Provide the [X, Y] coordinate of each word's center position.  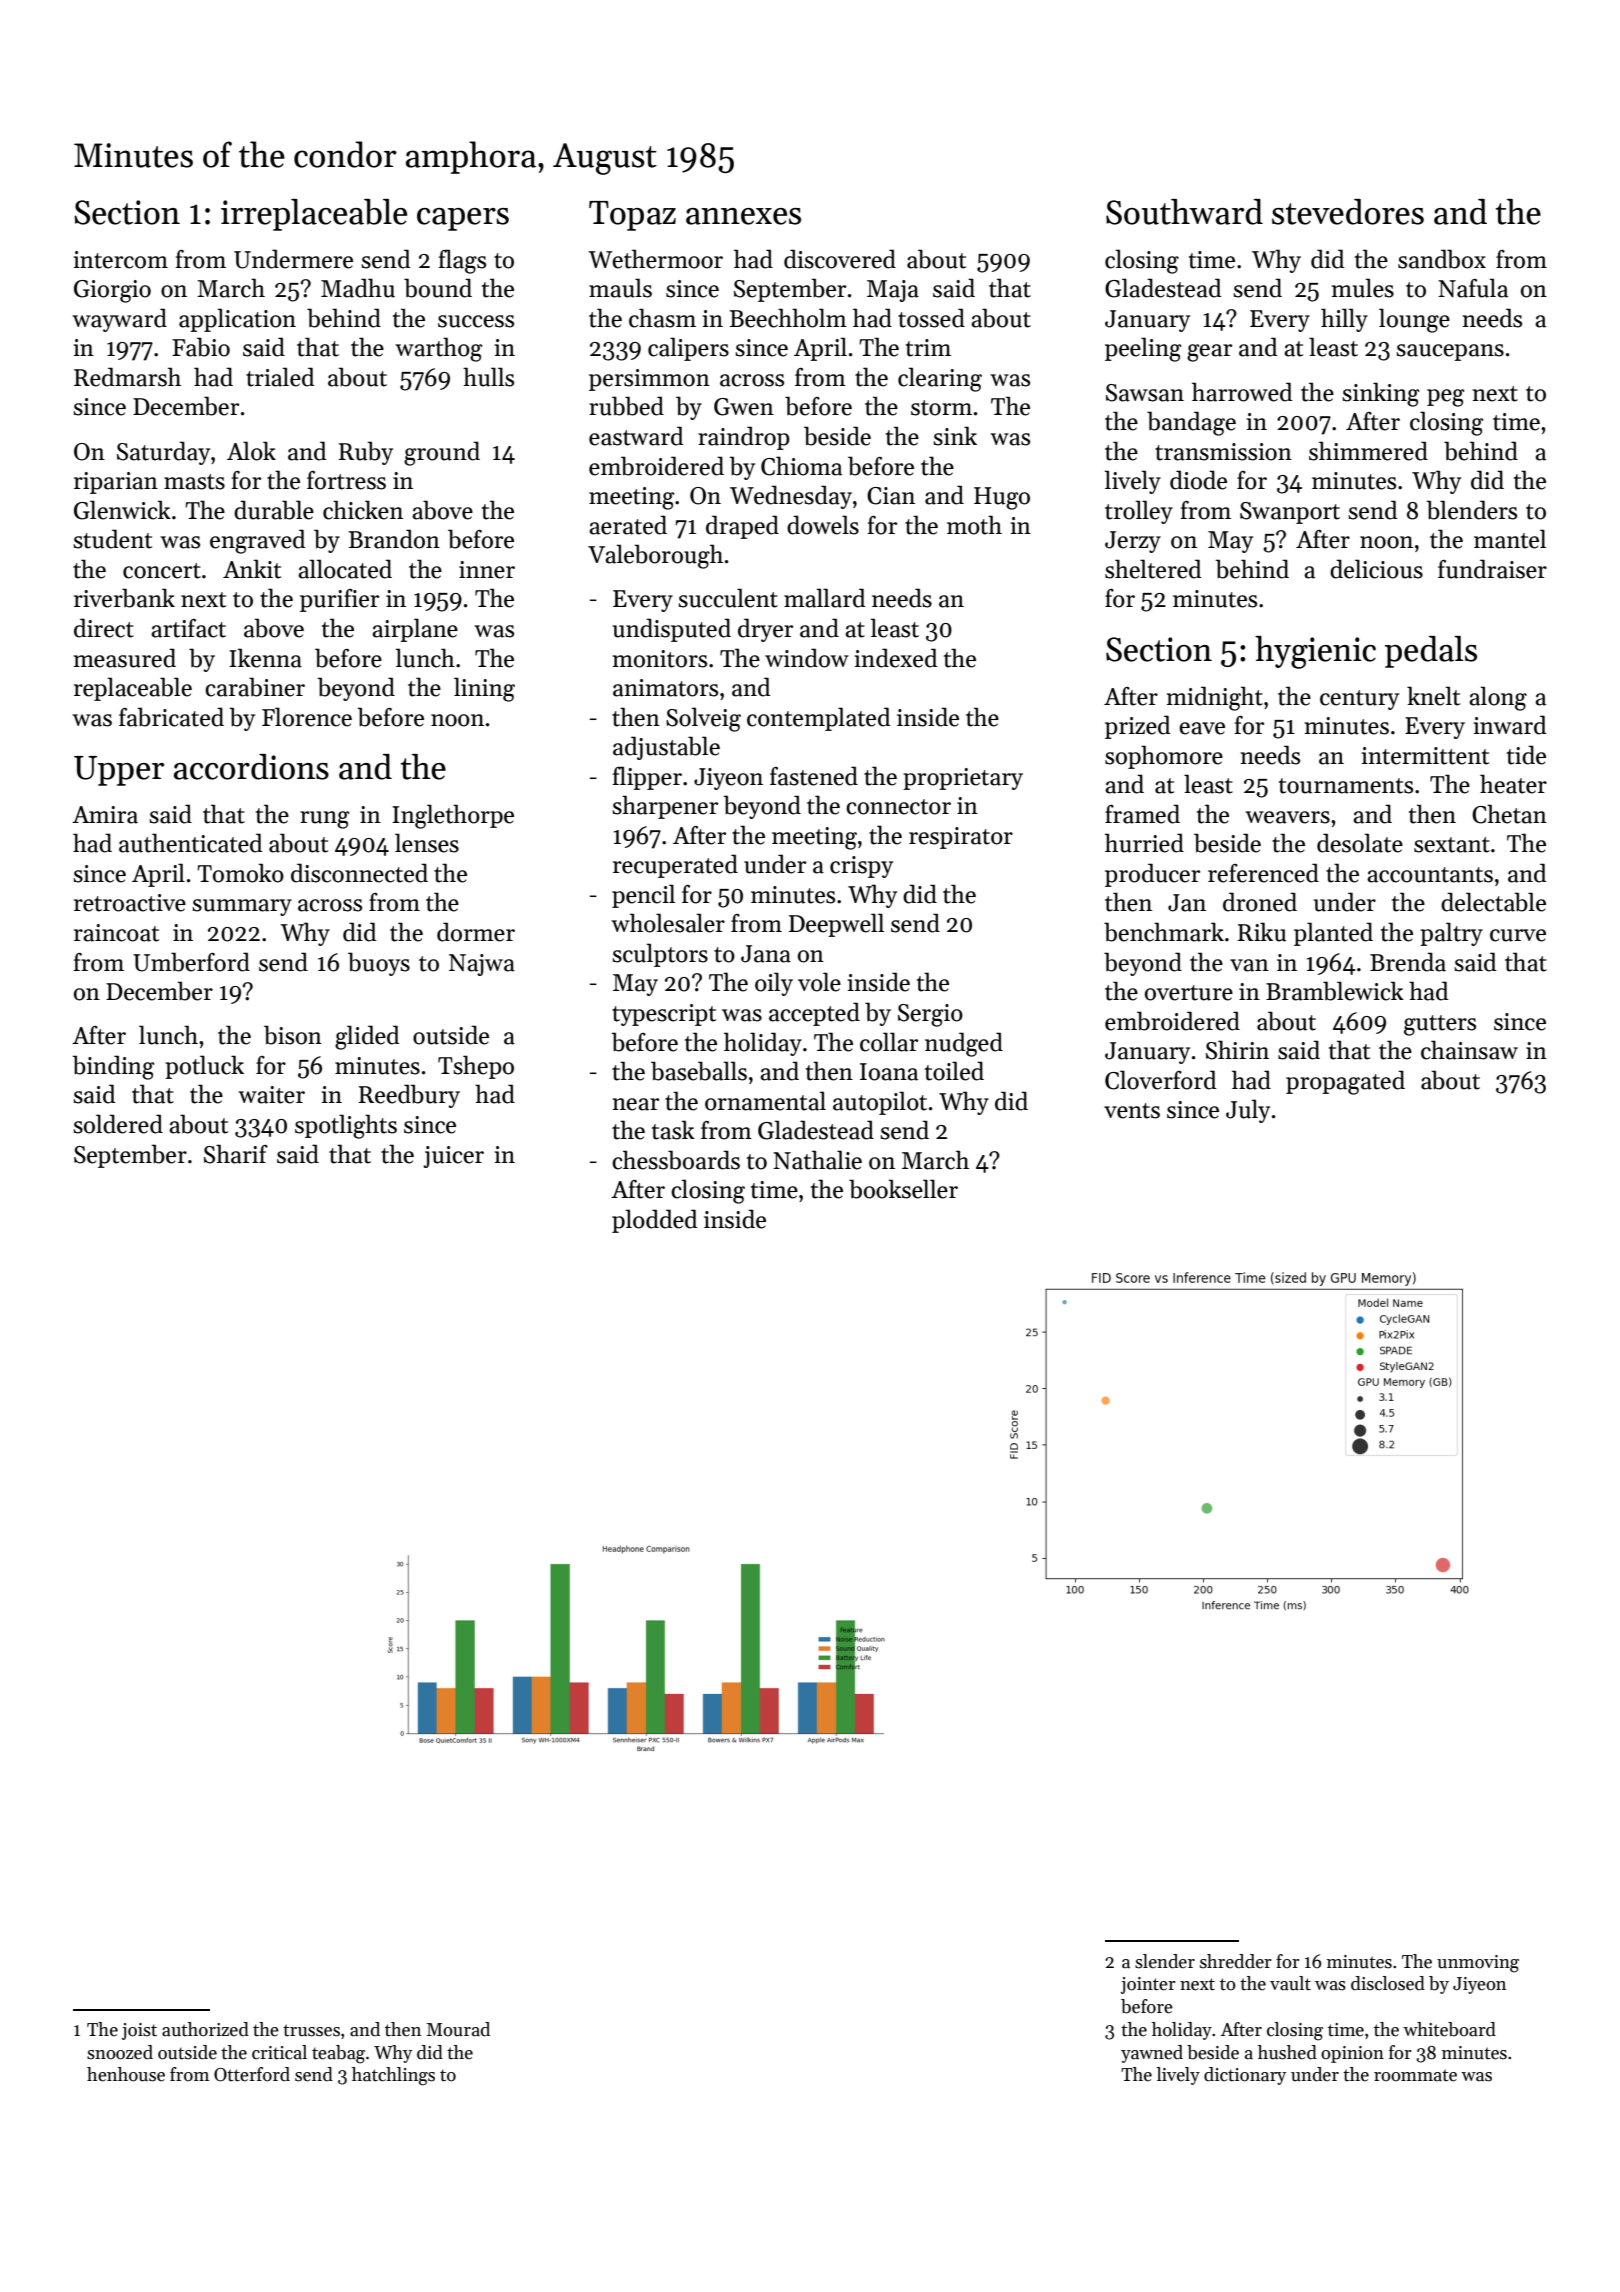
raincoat [116, 933]
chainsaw [1469, 1050]
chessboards [676, 1160]
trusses [311, 2030]
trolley [1139, 512]
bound [438, 288]
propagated [1345, 1082]
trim [928, 348]
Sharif [236, 1154]
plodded [655, 1221]
